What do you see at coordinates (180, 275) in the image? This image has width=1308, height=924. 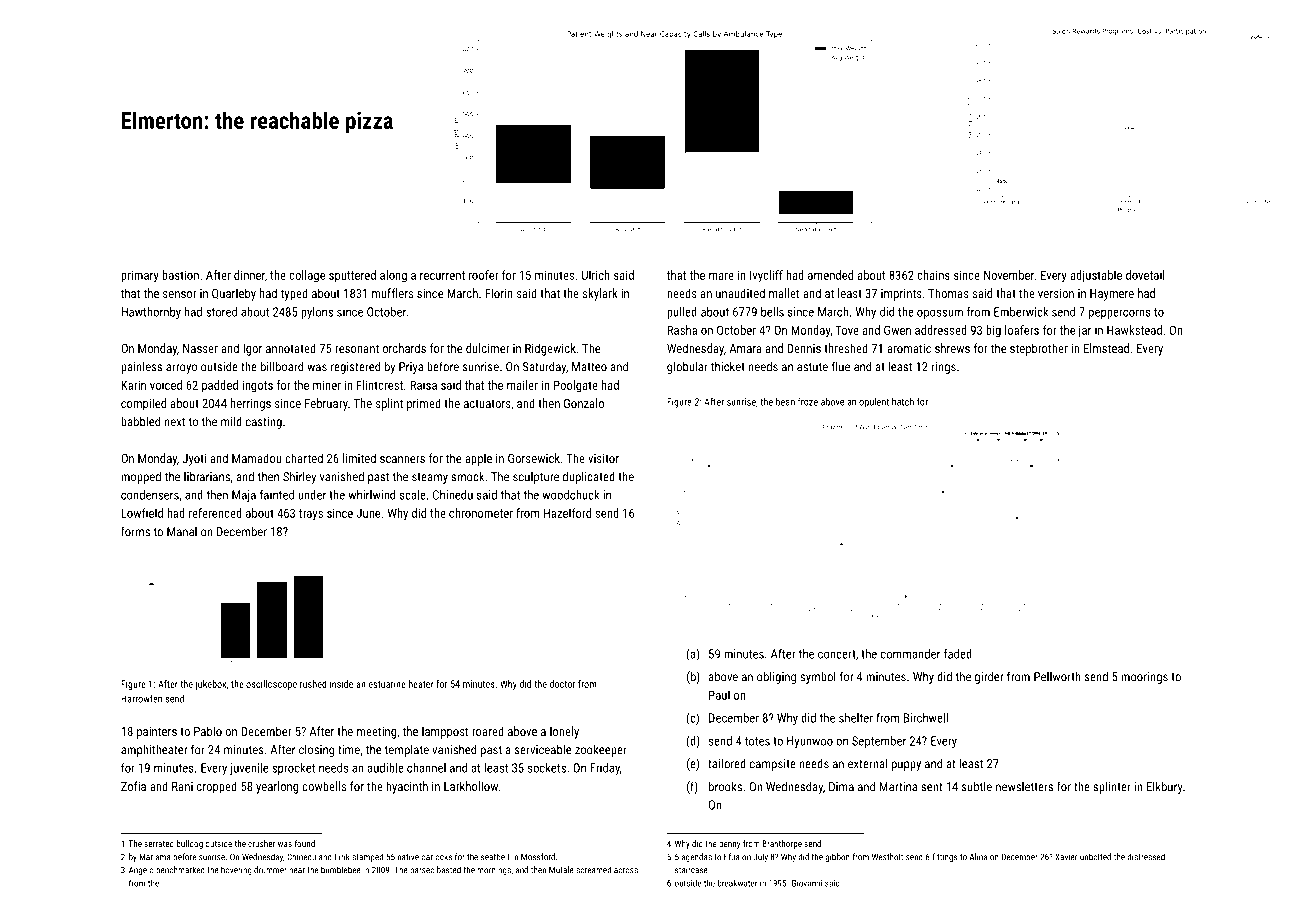 I see `bastion` at bounding box center [180, 275].
